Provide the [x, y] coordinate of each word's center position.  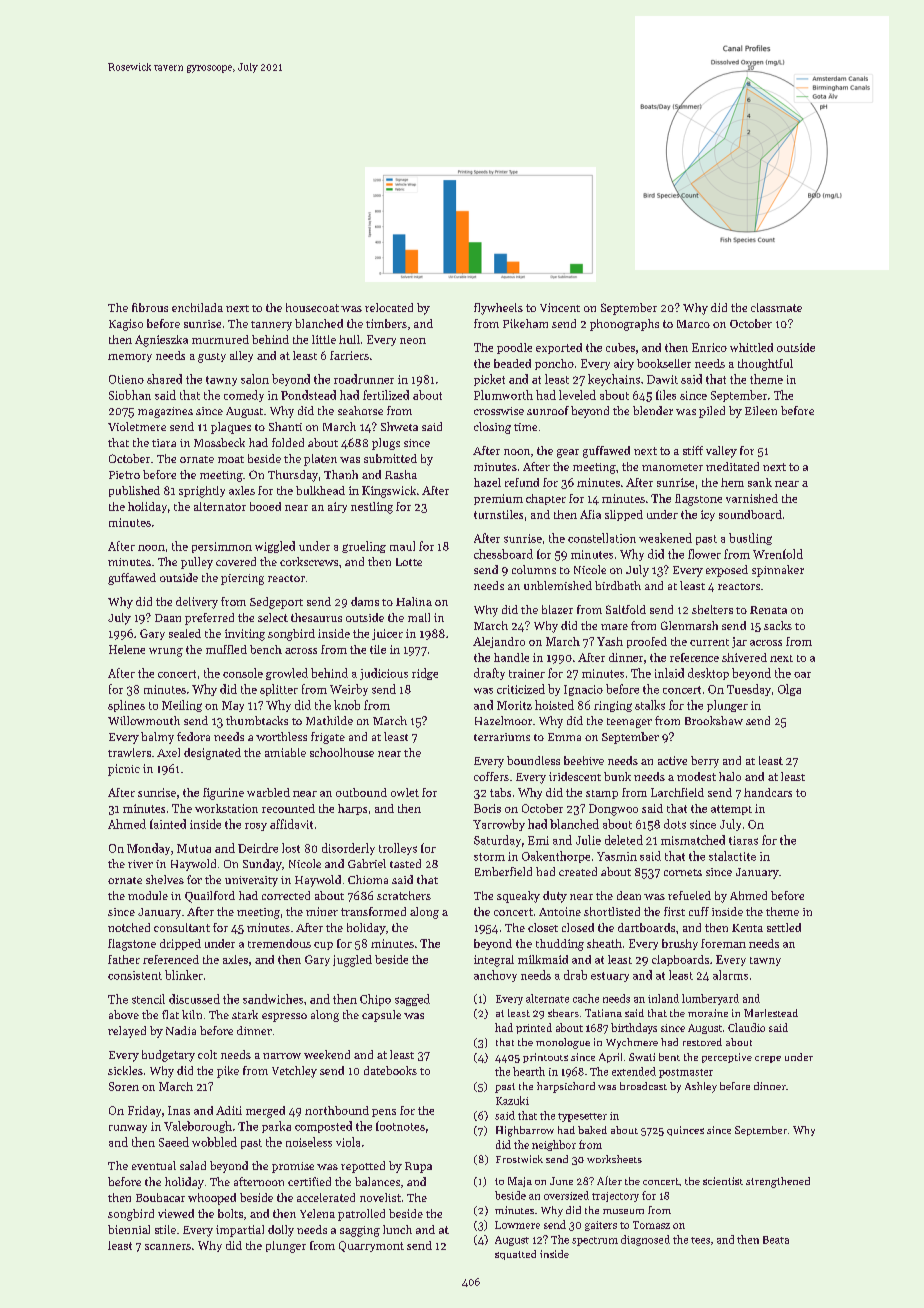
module [148, 895]
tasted [405, 863]
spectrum [595, 1241]
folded [288, 442]
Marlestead [771, 1013]
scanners [168, 1247]
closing [492, 428]
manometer [672, 467]
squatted [515, 1255]
